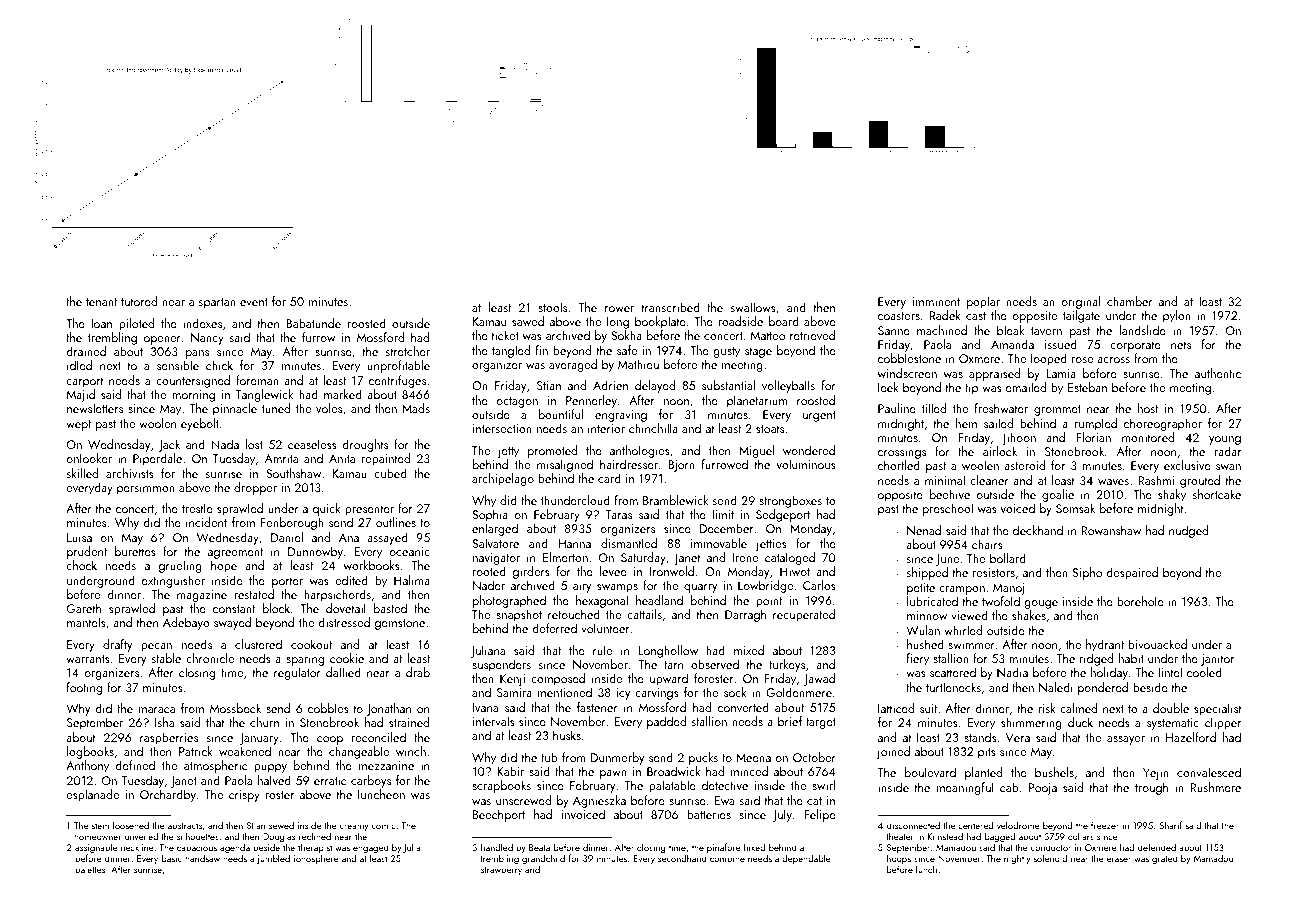 The image size is (1308, 924). Describe the element at coordinates (390, 473) in the document. I see `cubed` at that location.
